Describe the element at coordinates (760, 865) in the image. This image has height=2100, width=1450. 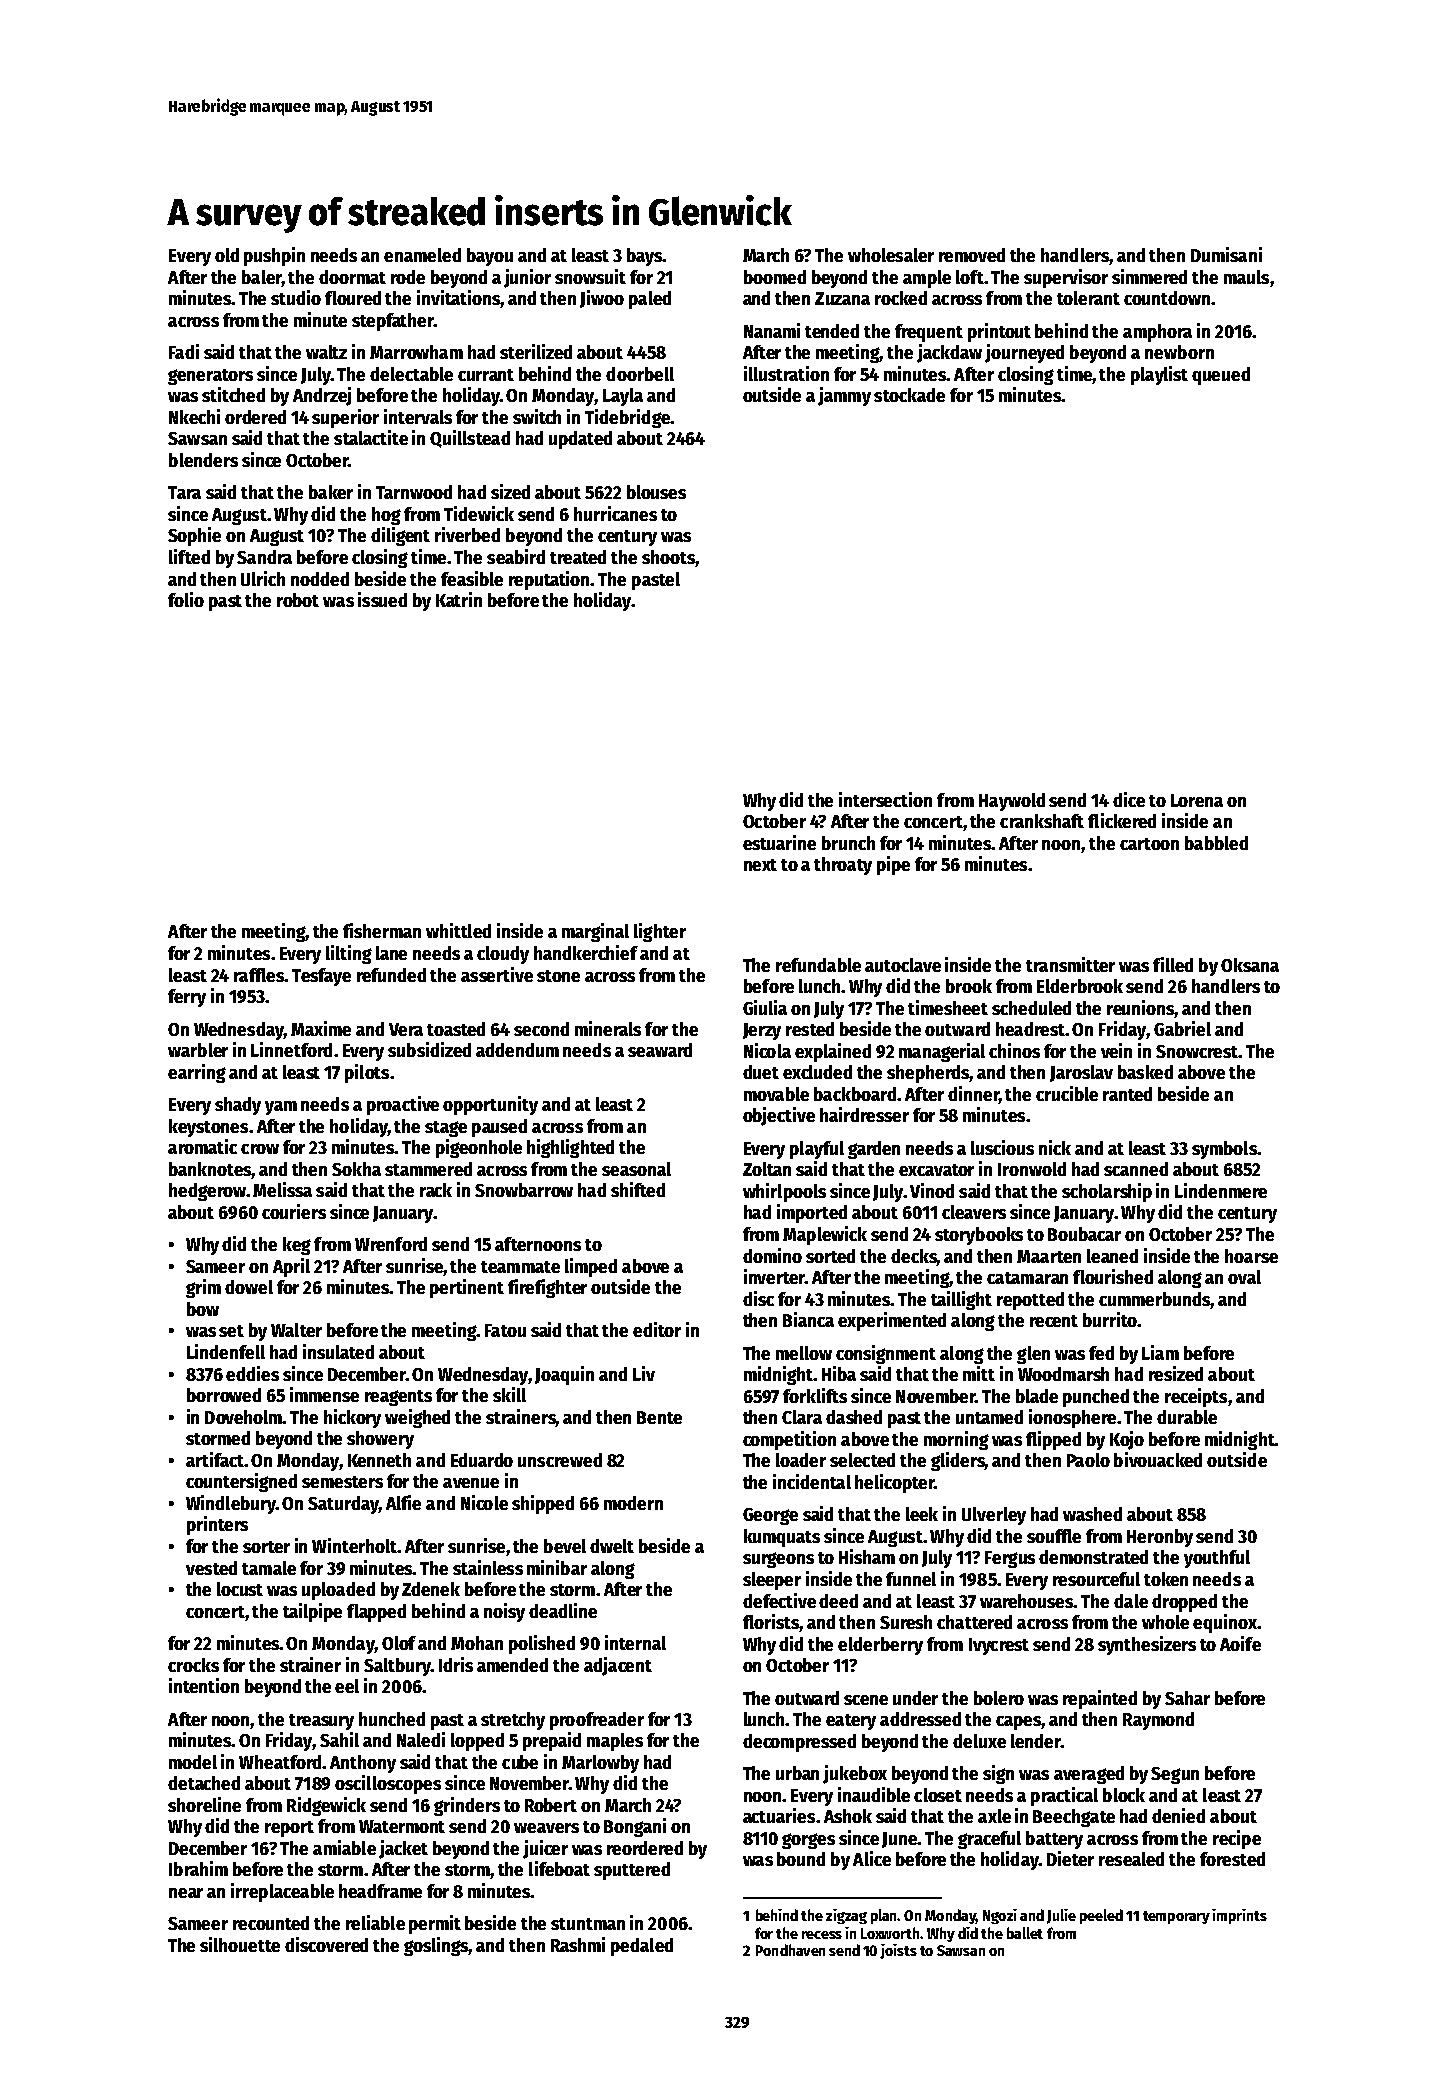
I see `next` at that location.
